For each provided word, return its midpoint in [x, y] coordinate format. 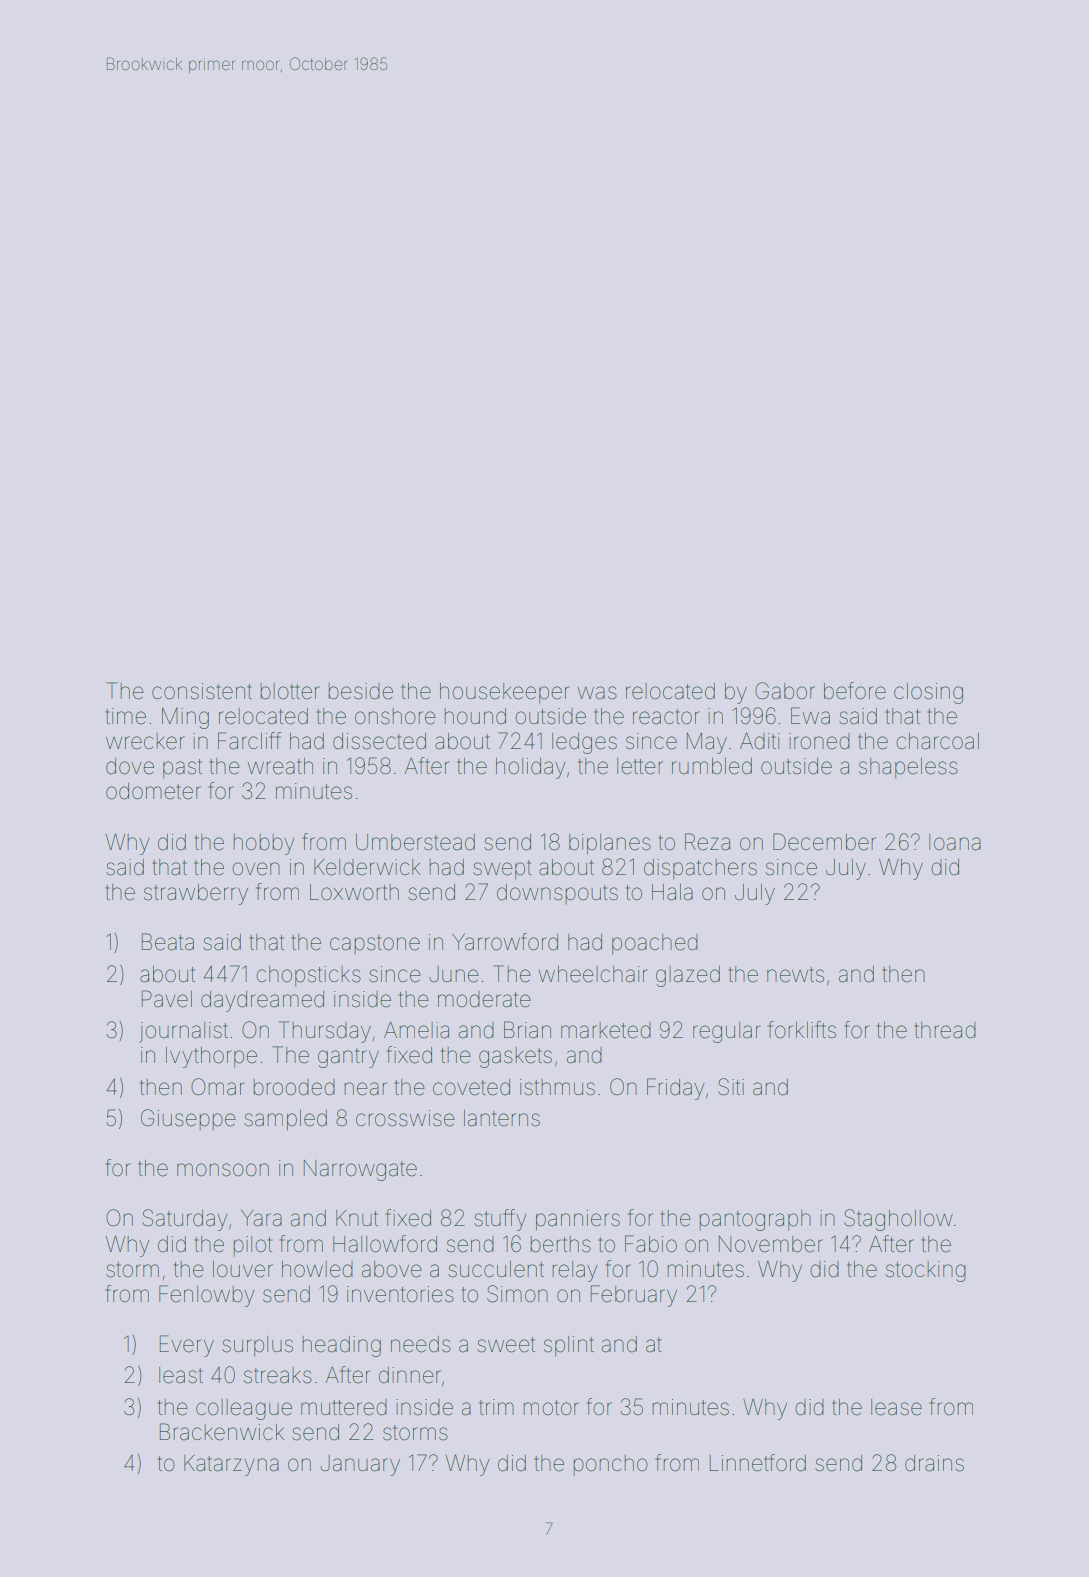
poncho [610, 1465]
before [855, 691]
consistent [202, 691]
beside [360, 691]
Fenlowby [206, 1296]
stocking [926, 1271]
